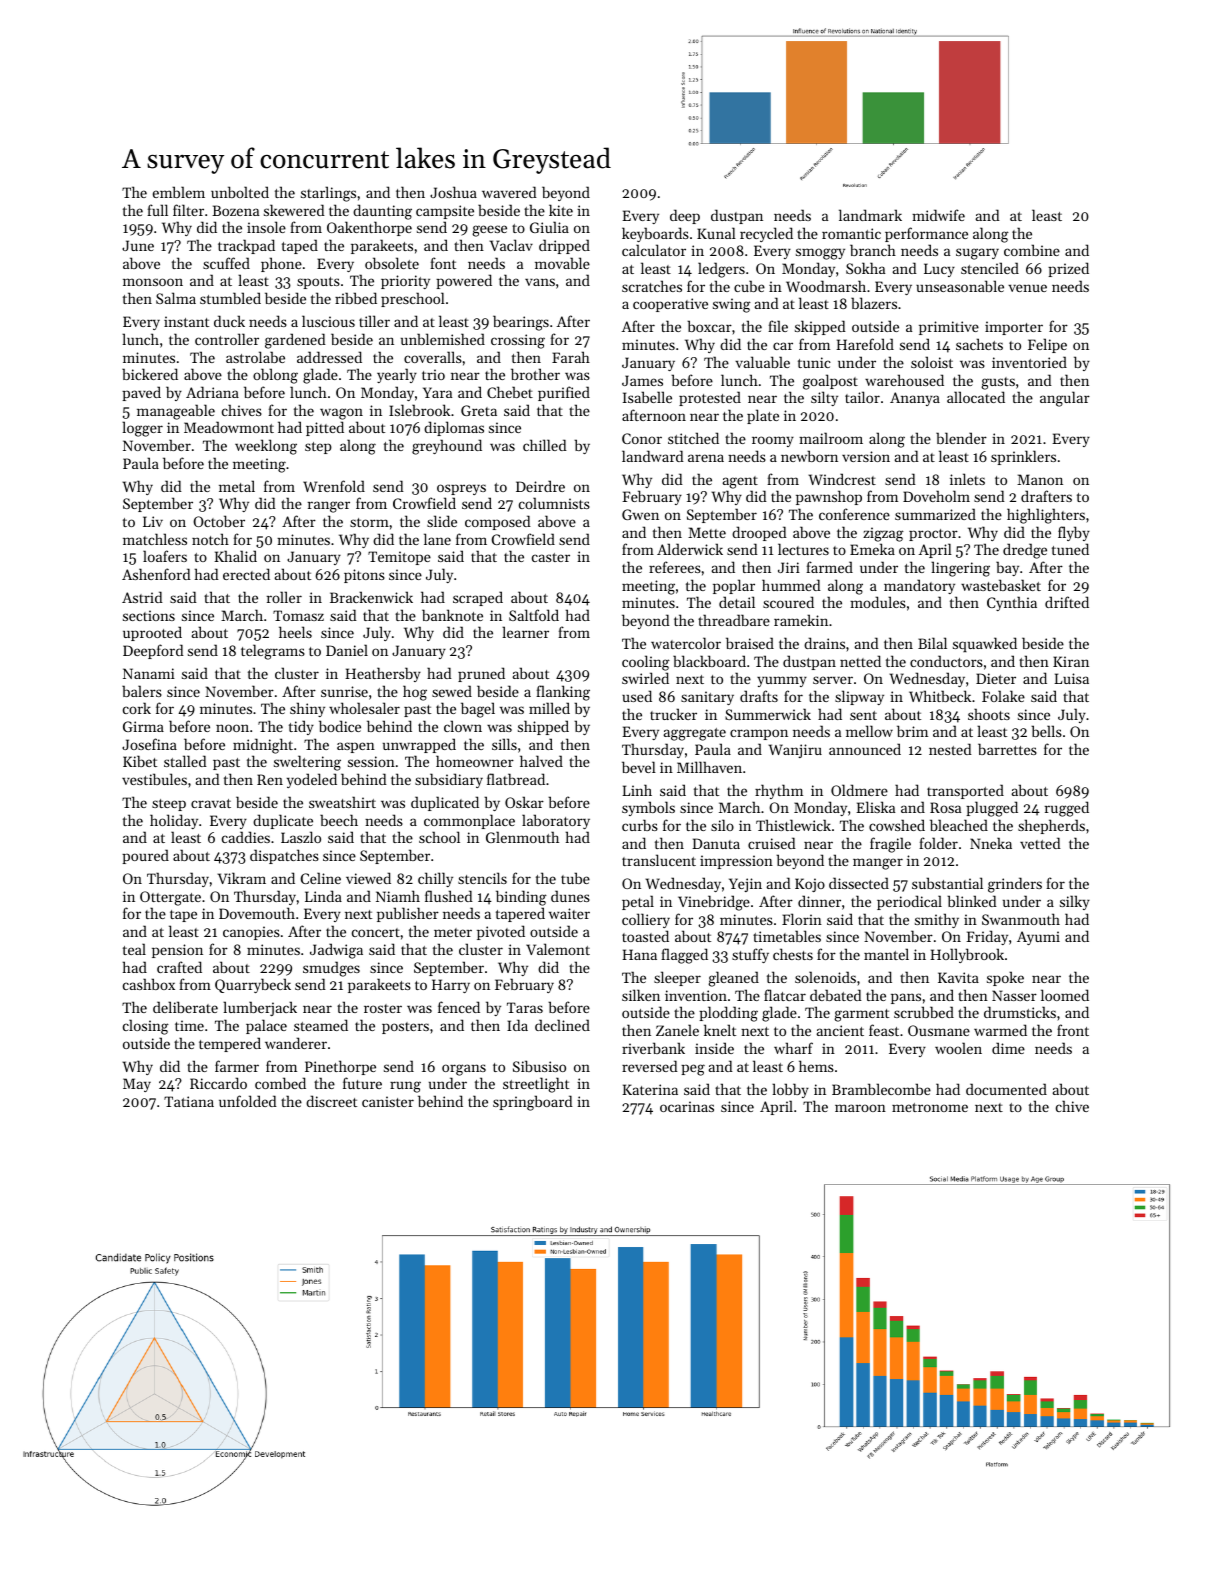  What do you see at coordinates (157, 210) in the screenshot?
I see `full` at bounding box center [157, 210].
